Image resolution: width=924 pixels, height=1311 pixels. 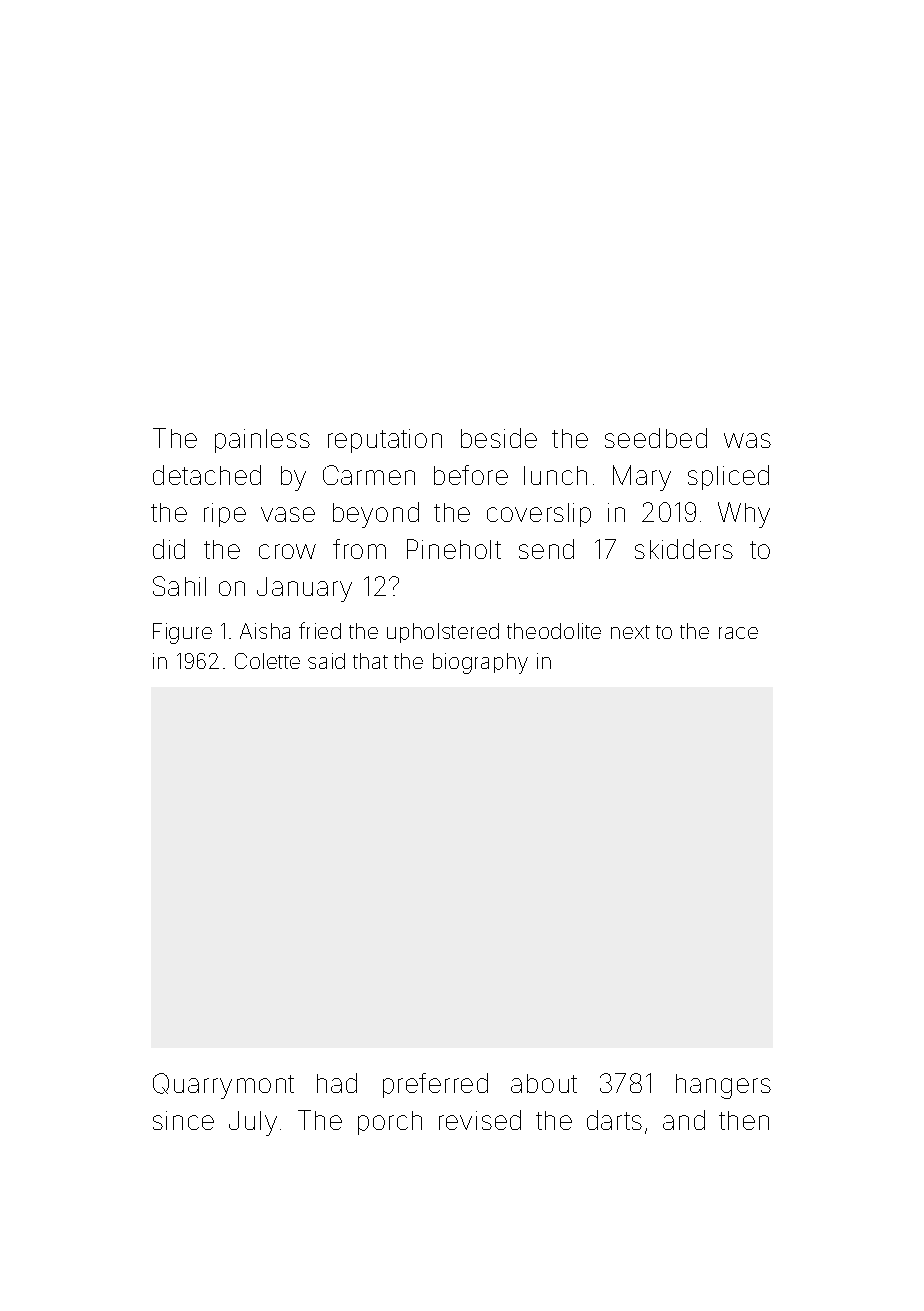 What do you see at coordinates (480, 663) in the image?
I see `biography` at bounding box center [480, 663].
